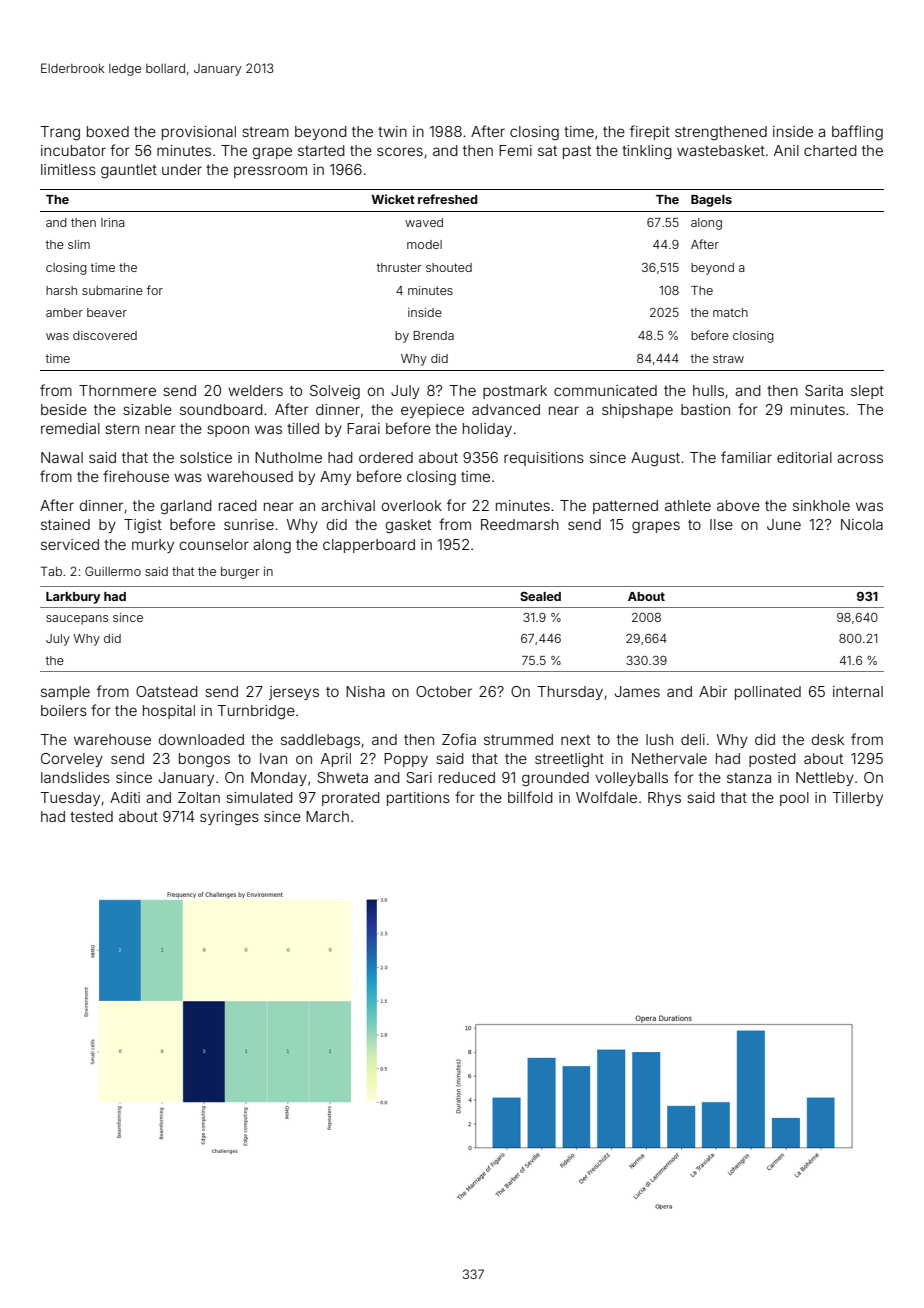 Image resolution: width=924 pixels, height=1308 pixels. I want to click on under, so click(182, 169).
